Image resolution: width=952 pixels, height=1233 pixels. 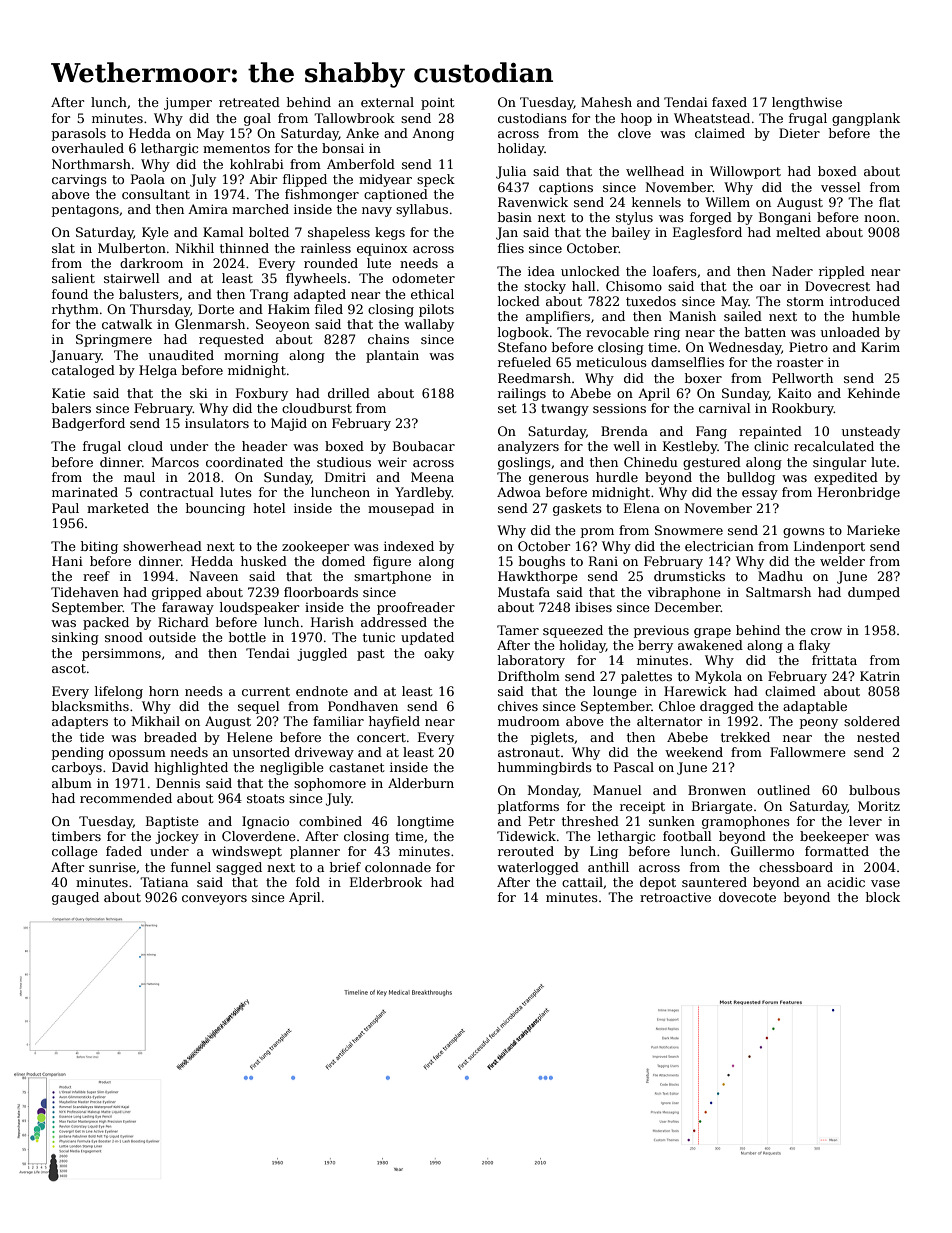 What do you see at coordinates (805, 301) in the screenshot?
I see `storm` at bounding box center [805, 301].
